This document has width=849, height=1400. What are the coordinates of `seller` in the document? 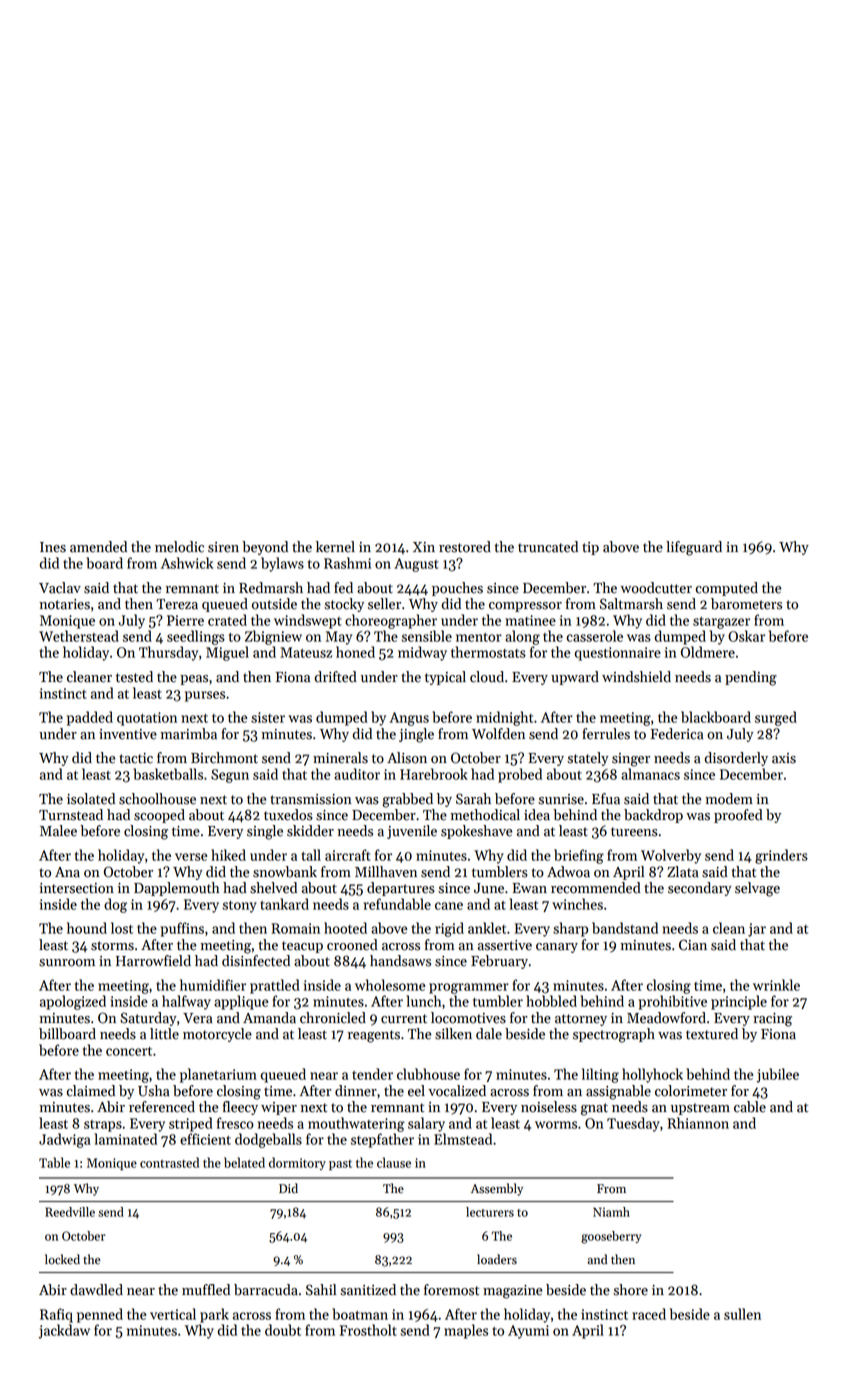 It's located at (384, 604).
